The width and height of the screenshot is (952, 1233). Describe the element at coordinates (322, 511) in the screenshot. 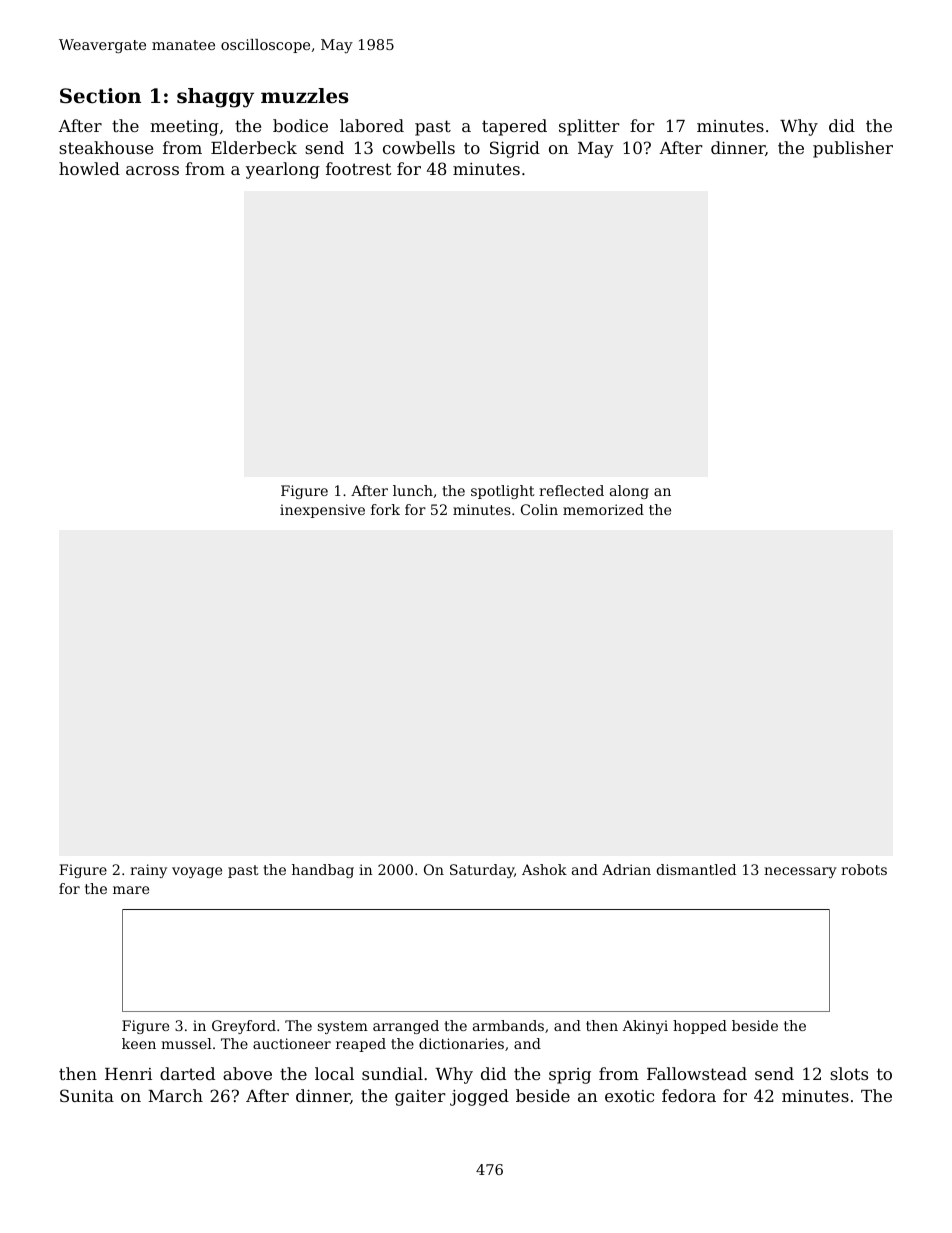

I see `inexpensive` at that location.
